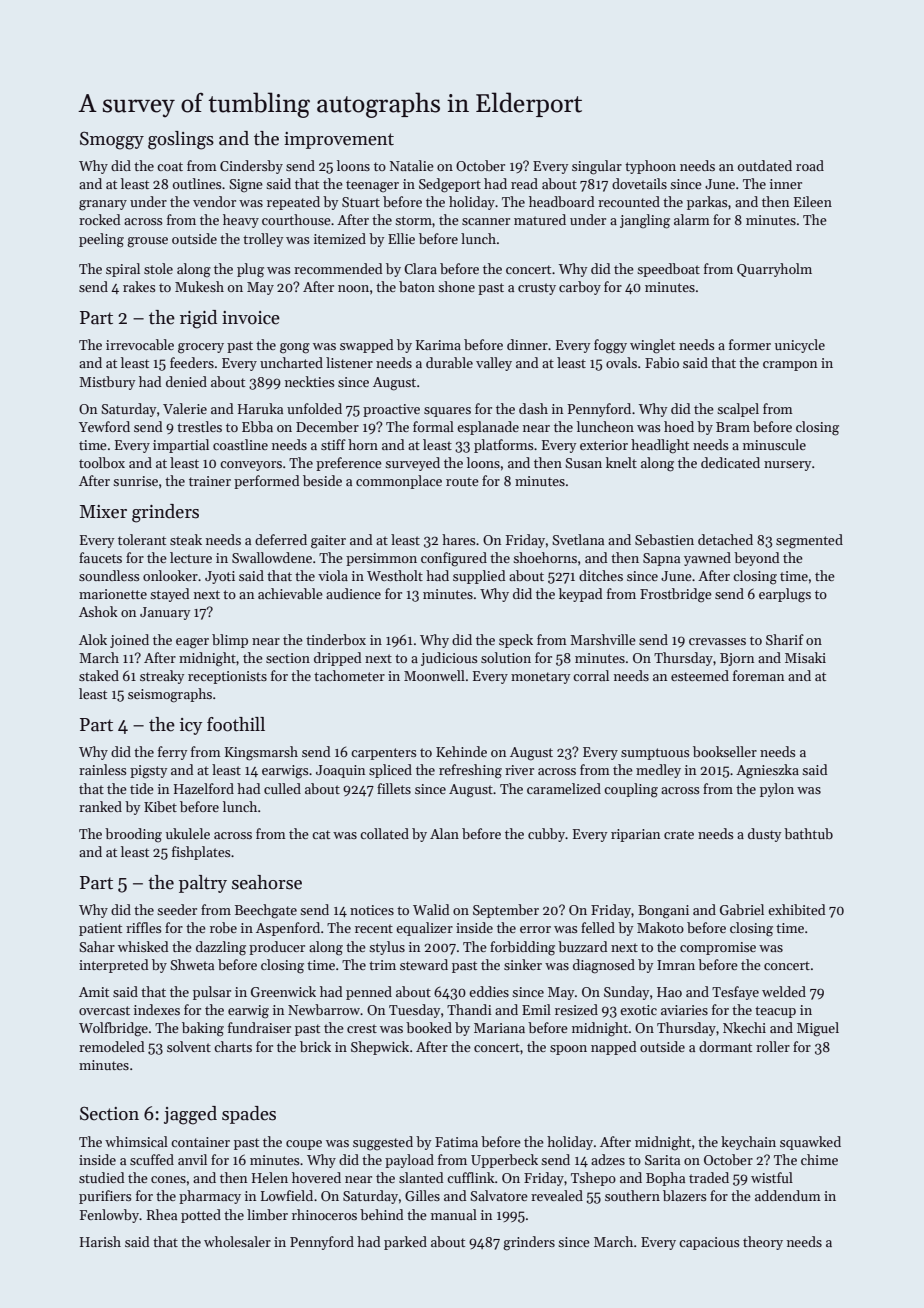  I want to click on faucets, so click(100, 557).
